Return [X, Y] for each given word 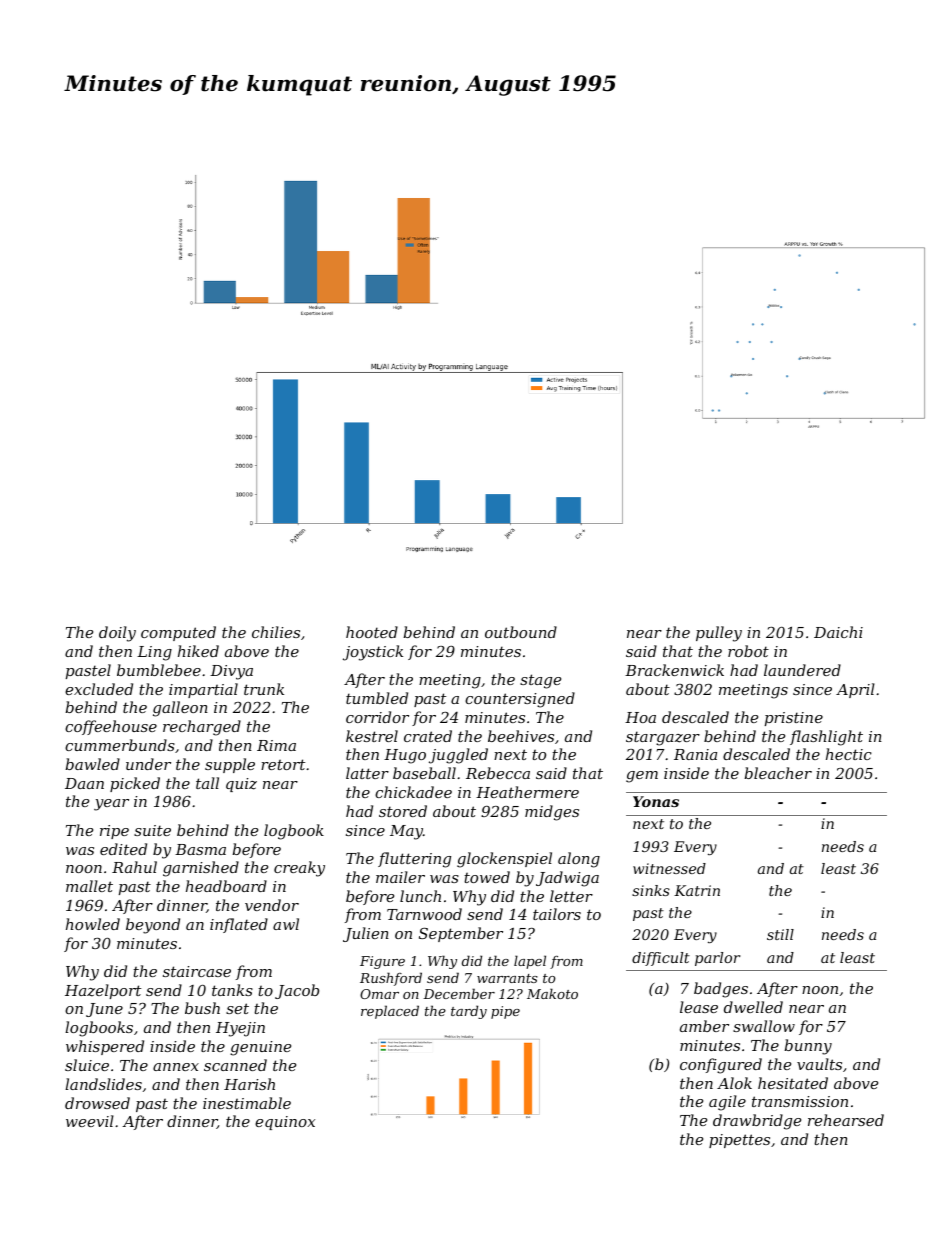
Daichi [838, 632]
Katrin [697, 890]
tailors [557, 914]
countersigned [520, 700]
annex [176, 1067]
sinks [651, 890]
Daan [84, 783]
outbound [521, 632]
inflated [239, 925]
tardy [469, 1012]
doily [117, 634]
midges [552, 813]
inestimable [247, 1103]
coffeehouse [111, 727]
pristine [794, 719]
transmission [800, 1101]
